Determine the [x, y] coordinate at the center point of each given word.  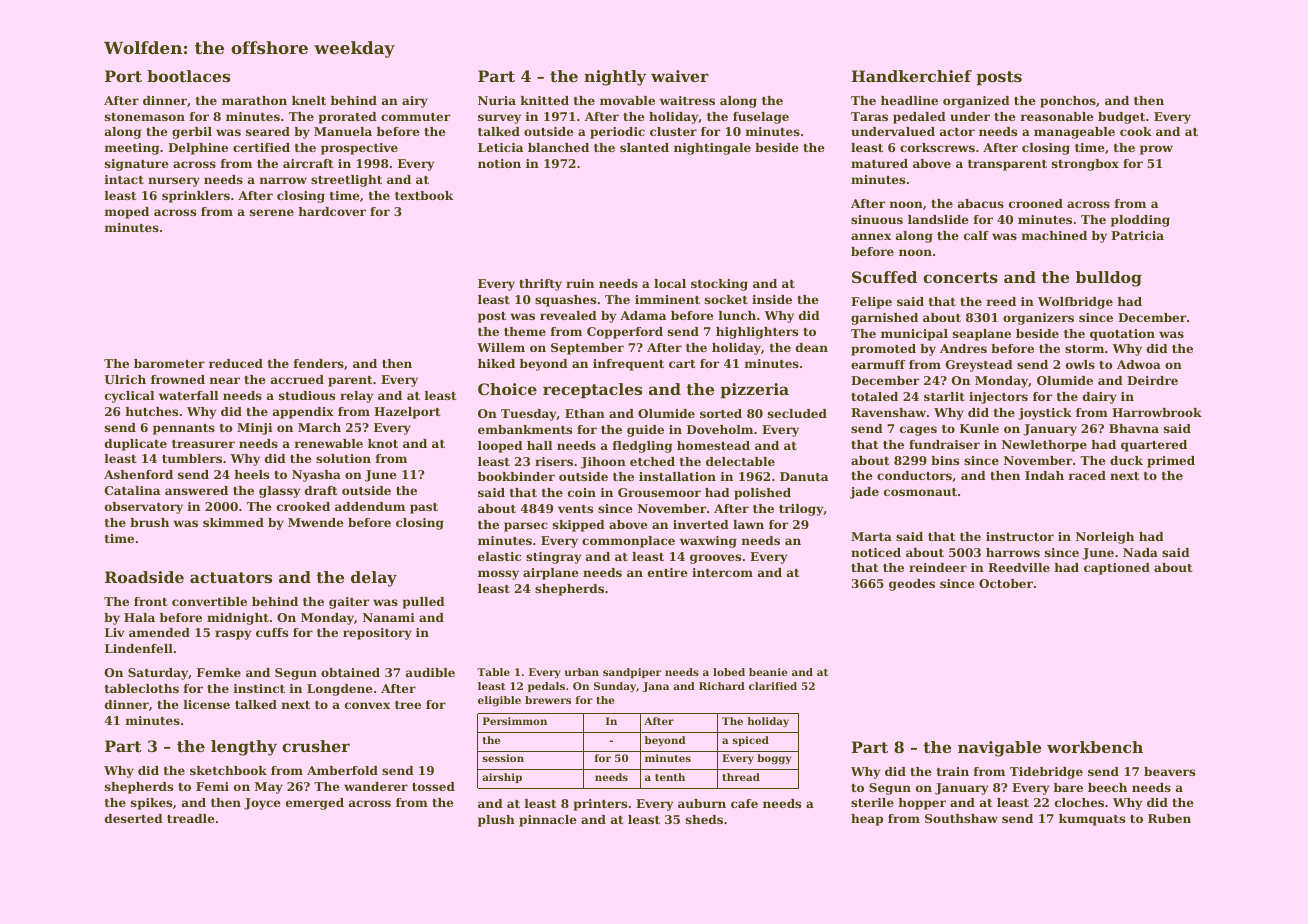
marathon [254, 100]
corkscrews [937, 147]
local [670, 283]
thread [741, 777]
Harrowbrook [1157, 412]
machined [1054, 235]
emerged [315, 804]
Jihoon [603, 463]
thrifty [540, 285]
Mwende [316, 522]
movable [627, 100]
